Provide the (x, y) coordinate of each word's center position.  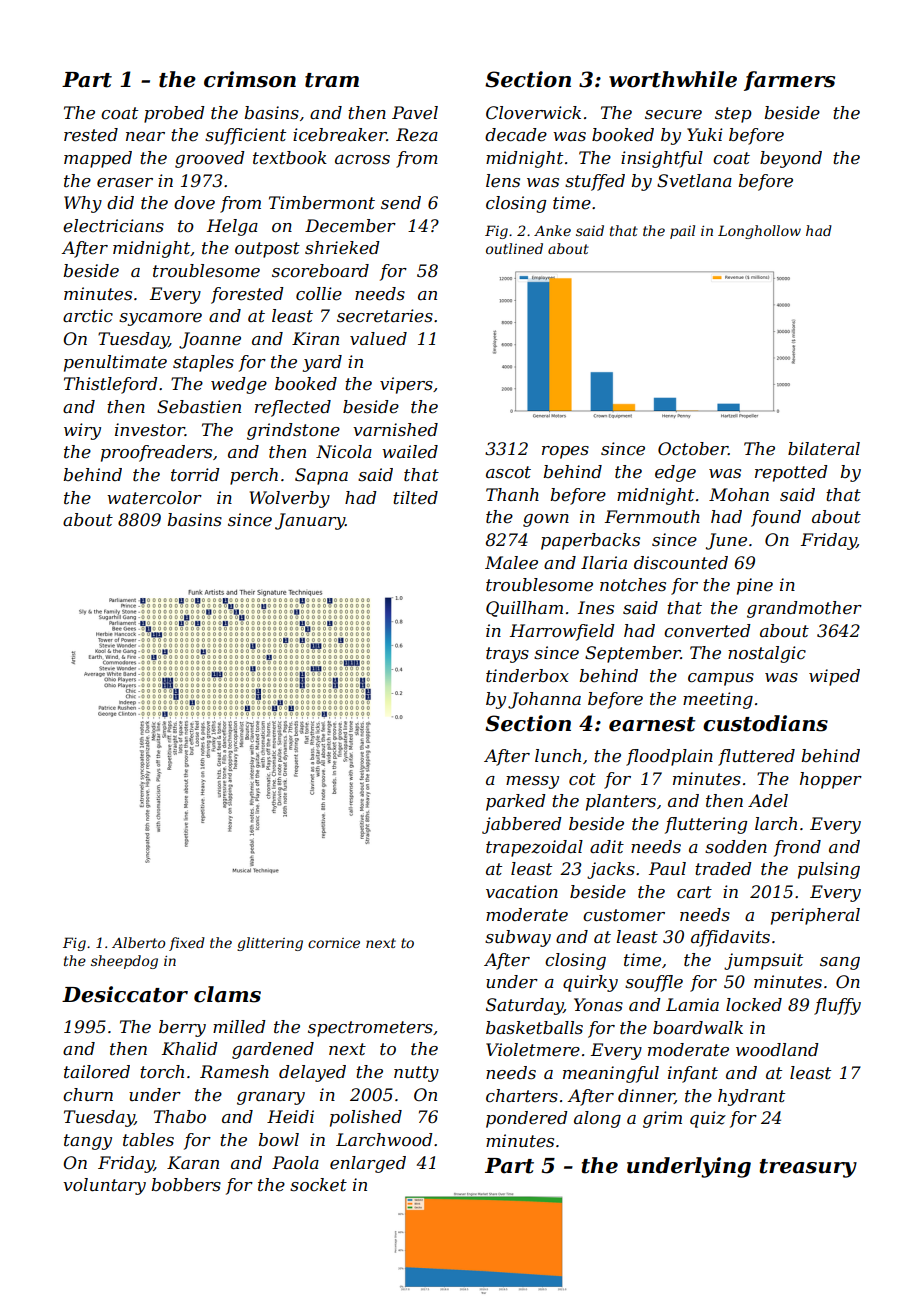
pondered (527, 1119)
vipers (406, 385)
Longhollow (759, 232)
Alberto (138, 942)
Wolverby (290, 499)
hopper (831, 780)
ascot (508, 472)
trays (507, 655)
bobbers (186, 1185)
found (776, 518)
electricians (113, 226)
